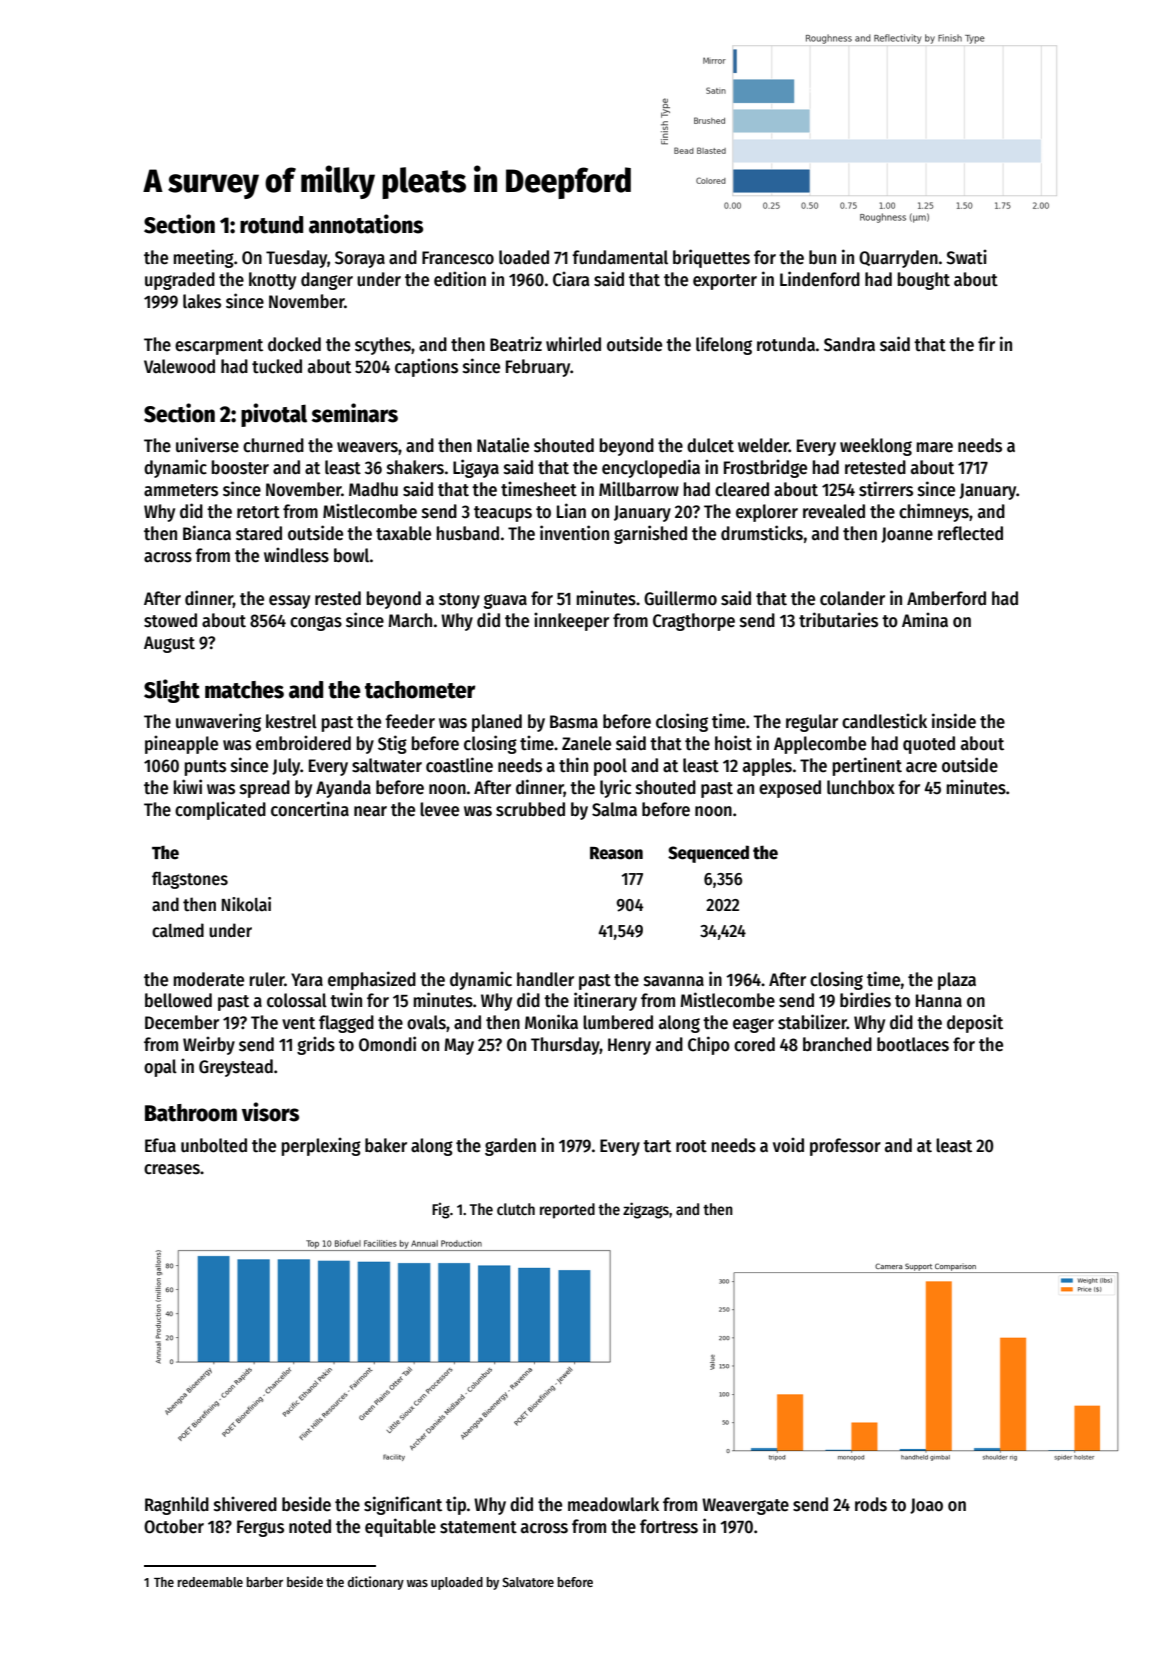 The width and height of the image is (1165, 1654). I want to click on Soraya, so click(360, 259).
